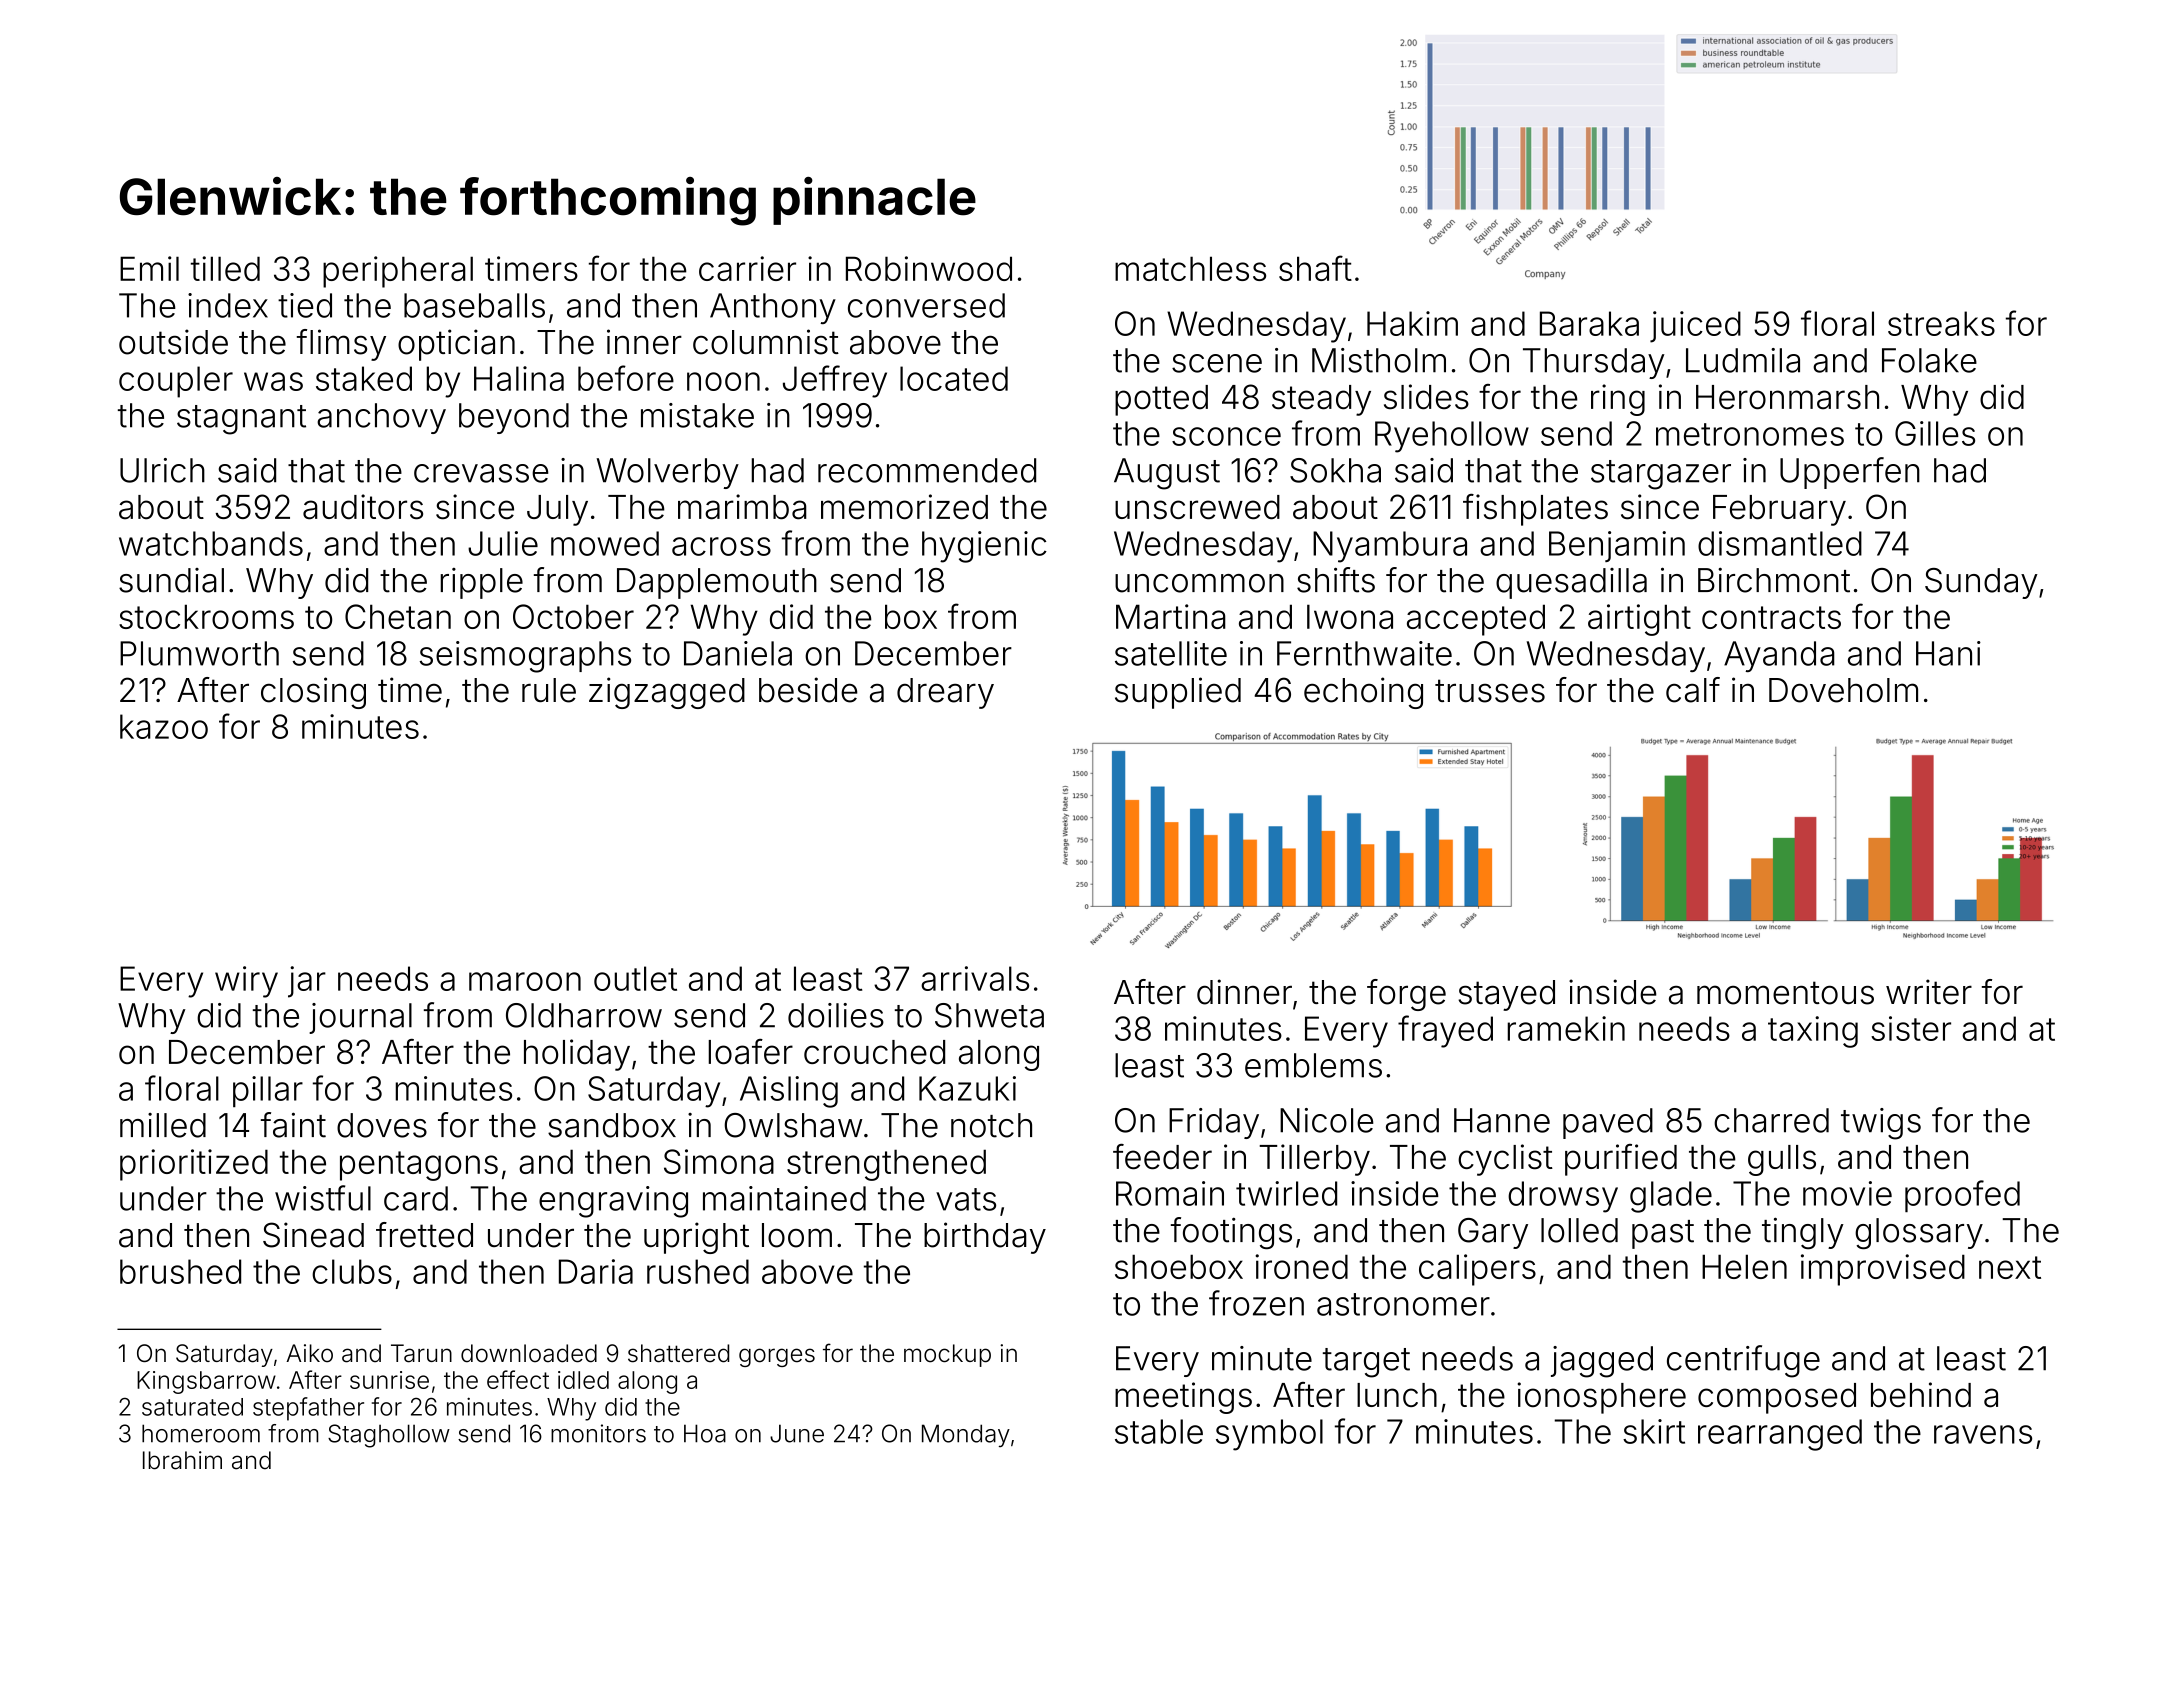 The image size is (2178, 1683). What do you see at coordinates (612, 1125) in the image?
I see `sandbox` at bounding box center [612, 1125].
